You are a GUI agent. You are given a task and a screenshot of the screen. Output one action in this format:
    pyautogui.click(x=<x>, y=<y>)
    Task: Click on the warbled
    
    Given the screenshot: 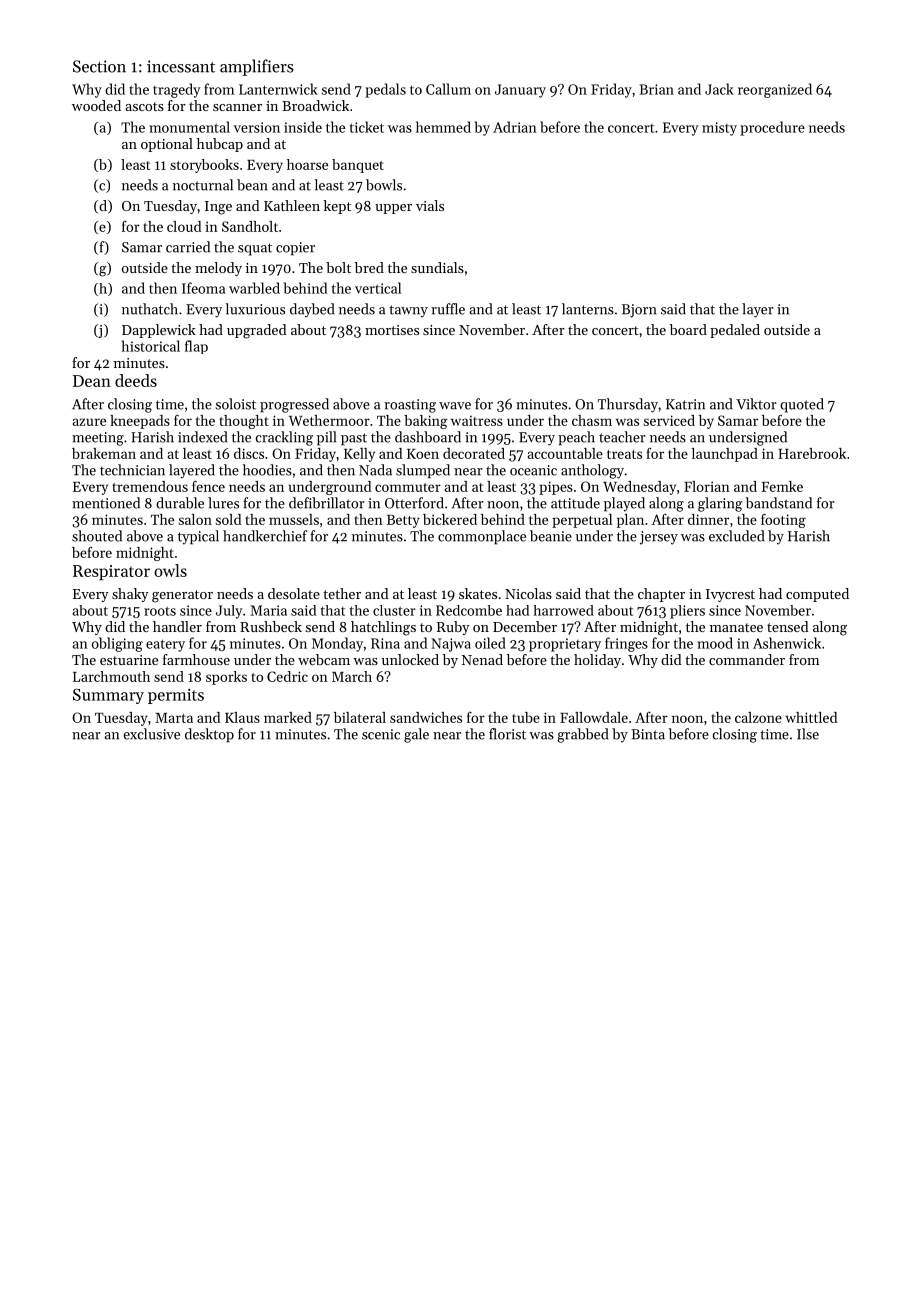 What is the action you would take?
    pyautogui.click(x=254, y=288)
